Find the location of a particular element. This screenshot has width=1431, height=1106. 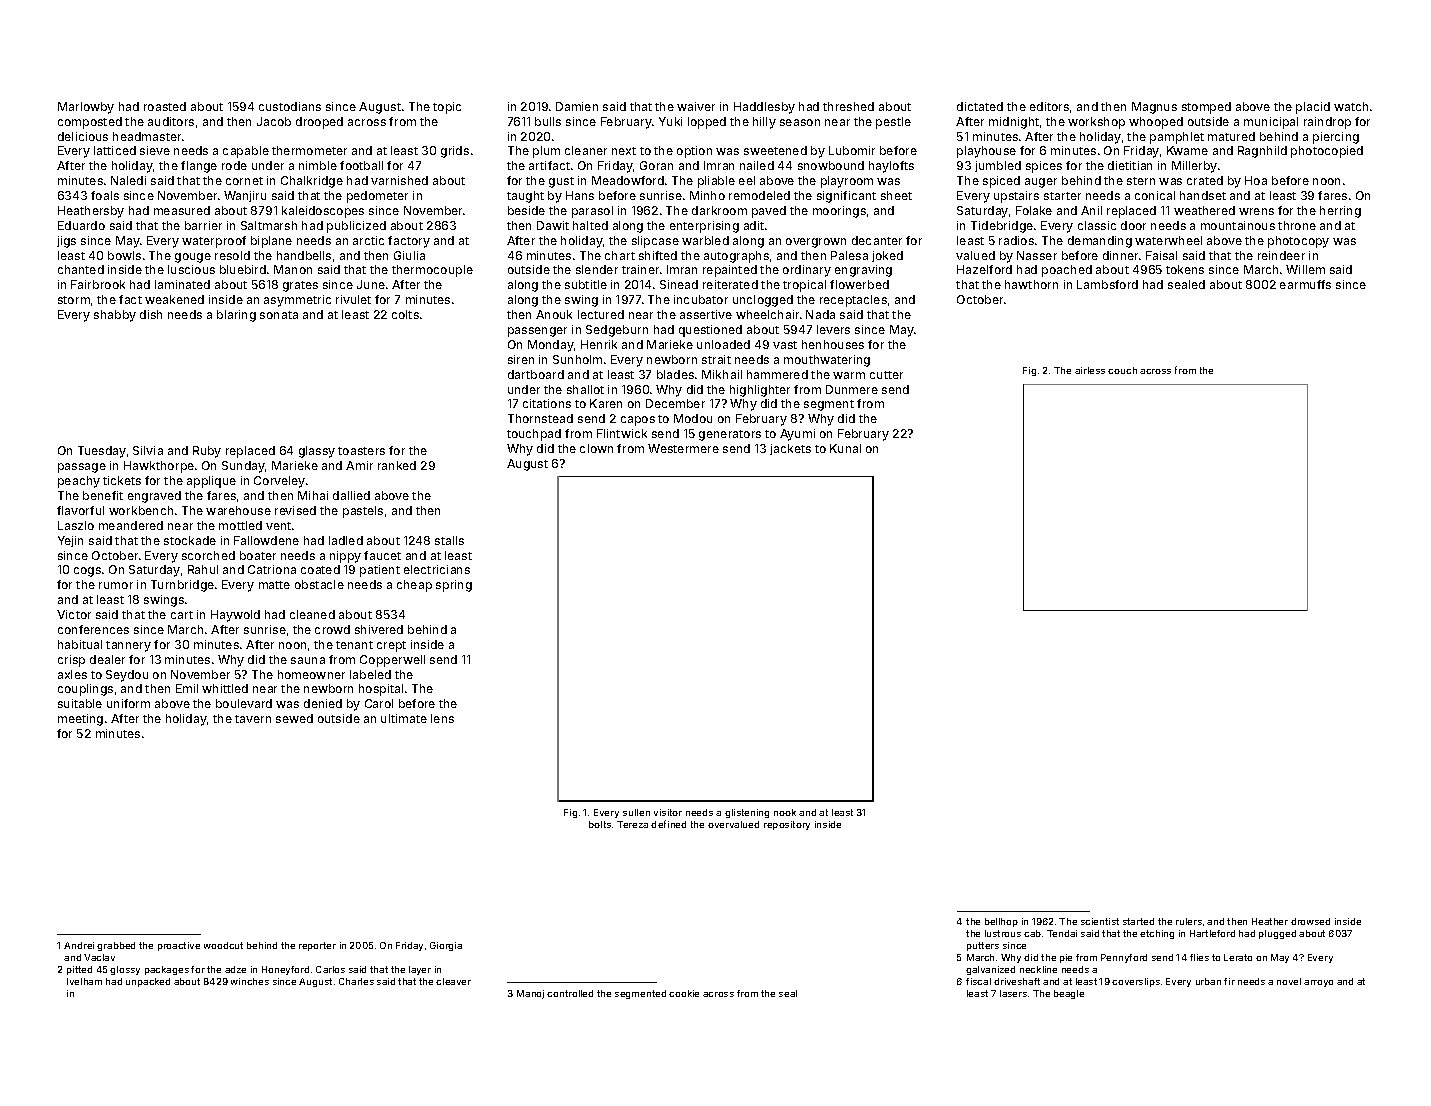

Dawit is located at coordinates (553, 225).
